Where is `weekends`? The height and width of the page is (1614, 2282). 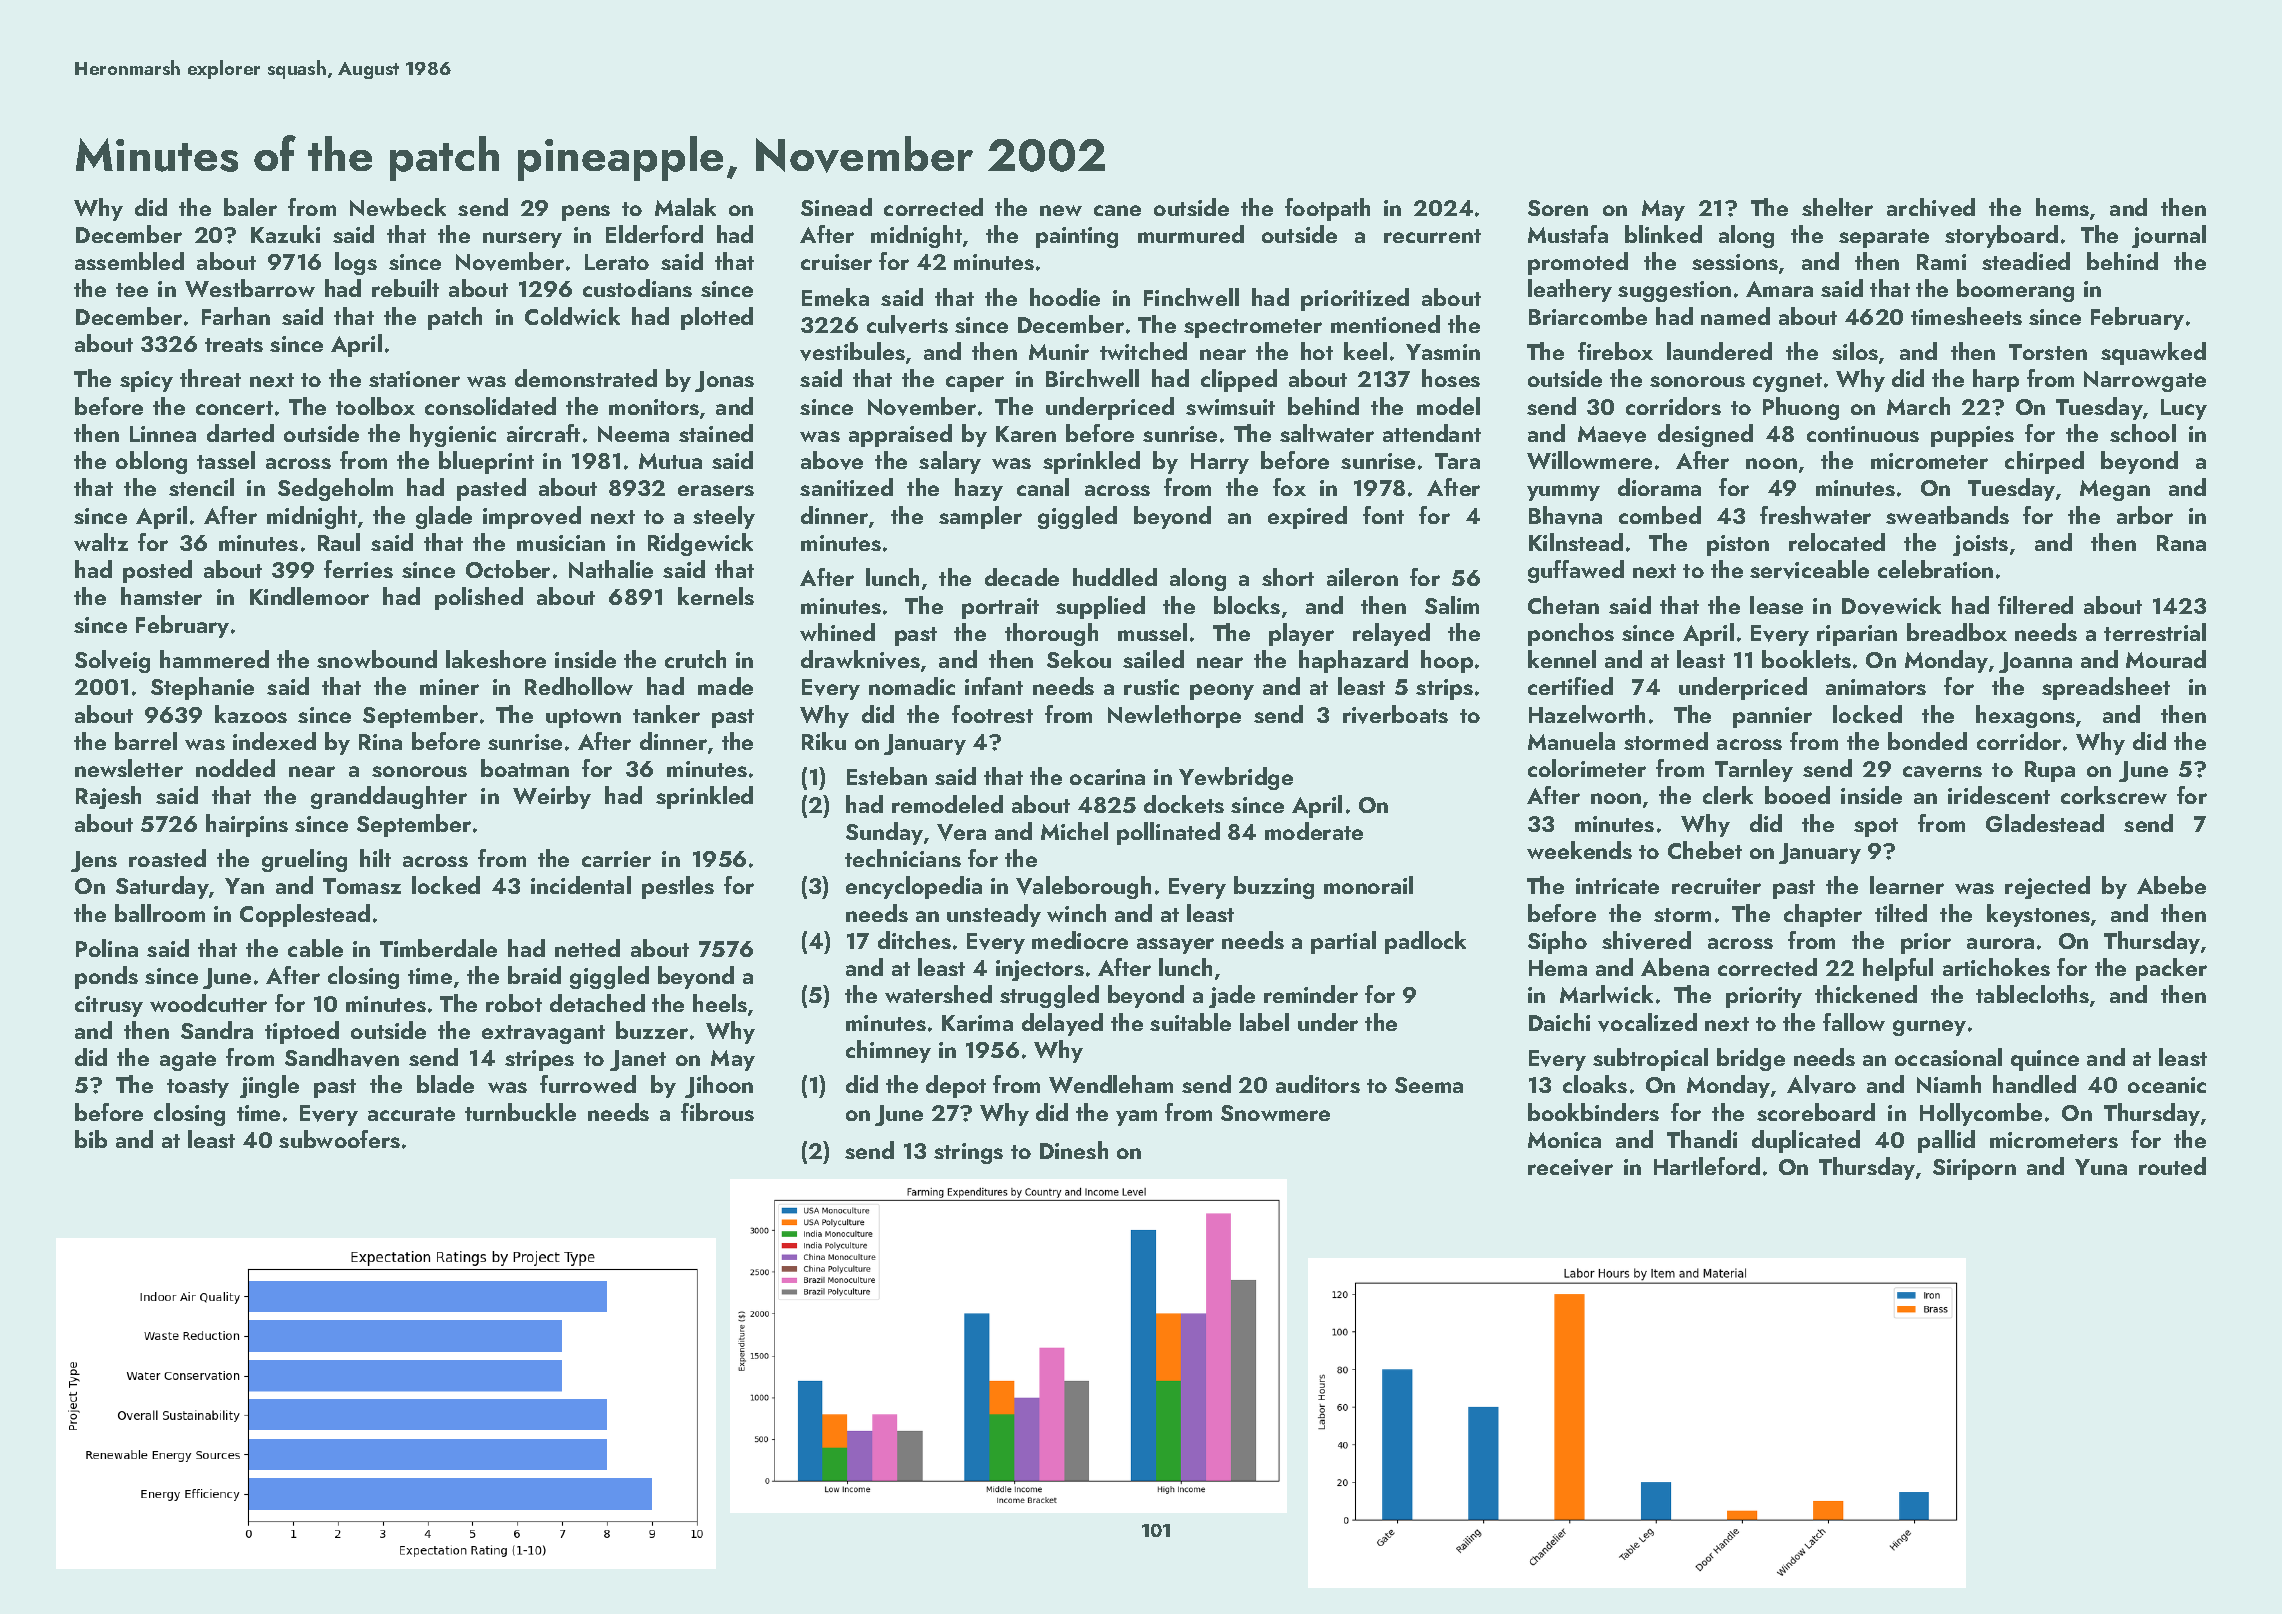
weekends is located at coordinates (1579, 850).
